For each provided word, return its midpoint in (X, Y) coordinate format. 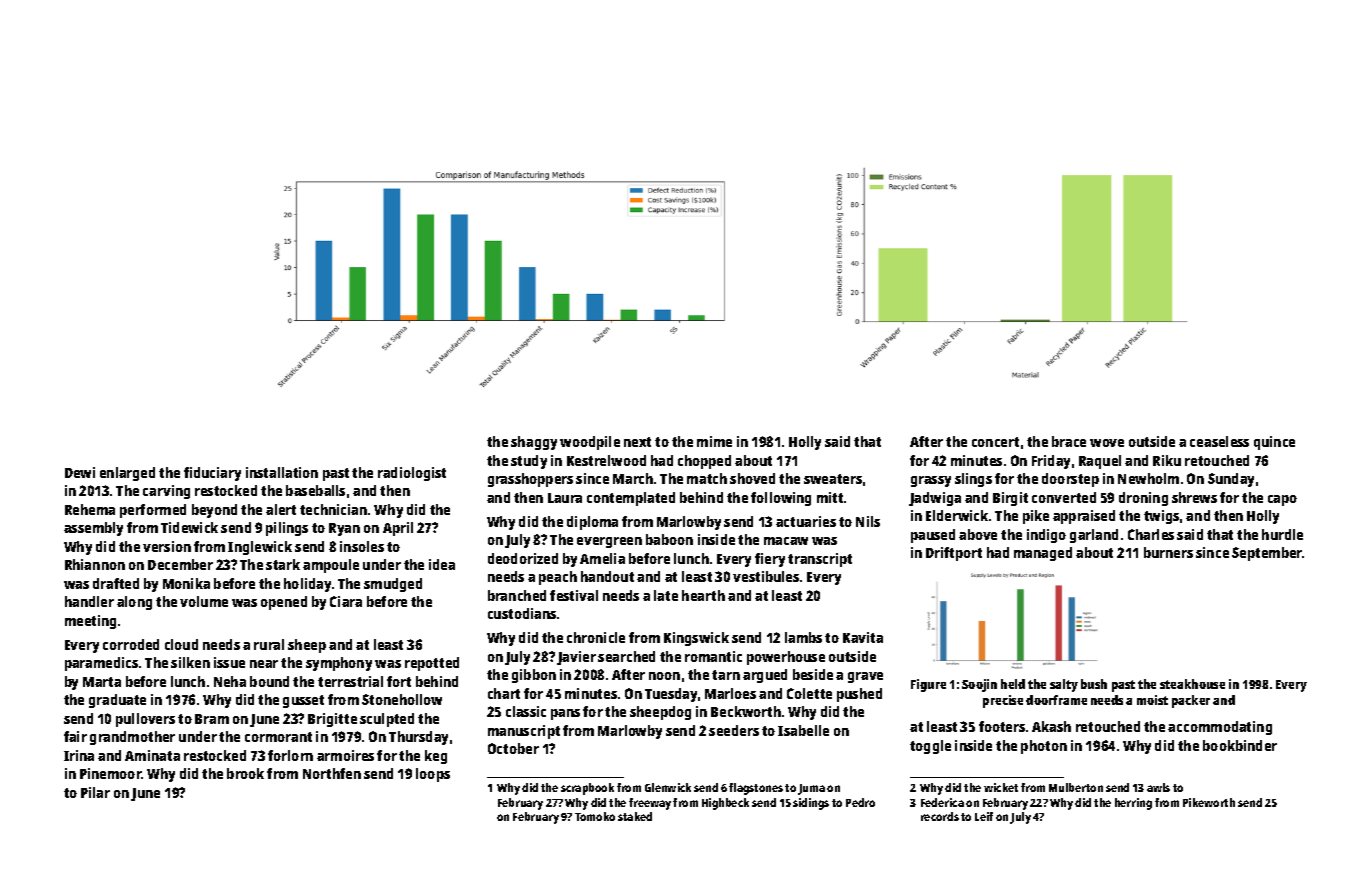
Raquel (1100, 462)
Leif (984, 816)
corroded (131, 644)
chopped (704, 462)
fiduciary (212, 474)
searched (626, 656)
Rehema (90, 509)
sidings (811, 804)
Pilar (95, 792)
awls (1158, 787)
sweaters (833, 479)
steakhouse (1192, 684)
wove (1107, 443)
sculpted (387, 720)
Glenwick (668, 787)
